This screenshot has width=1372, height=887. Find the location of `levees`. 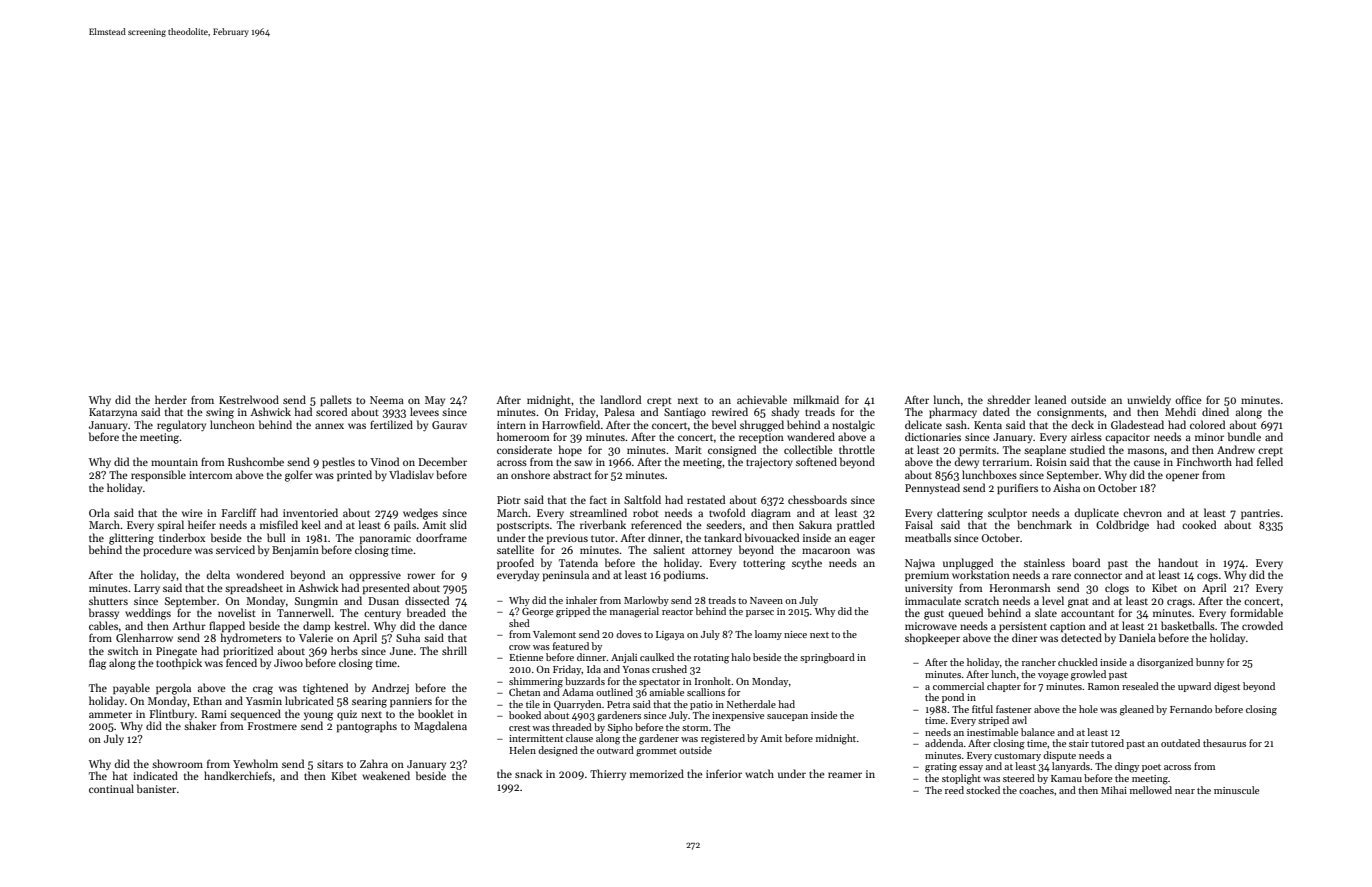

levees is located at coordinates (424, 411).
